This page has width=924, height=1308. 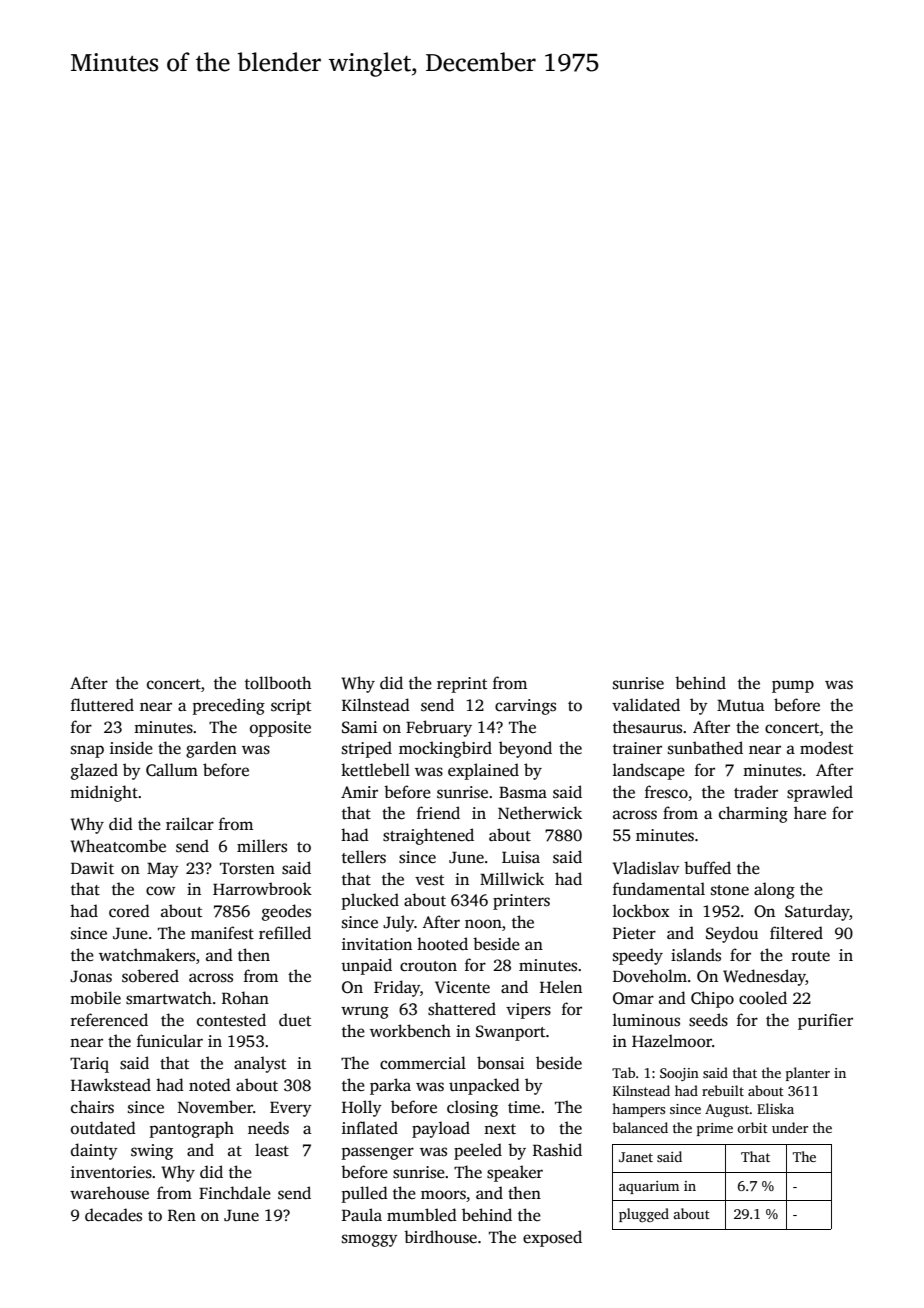 What do you see at coordinates (104, 793) in the page?
I see `midnight` at bounding box center [104, 793].
